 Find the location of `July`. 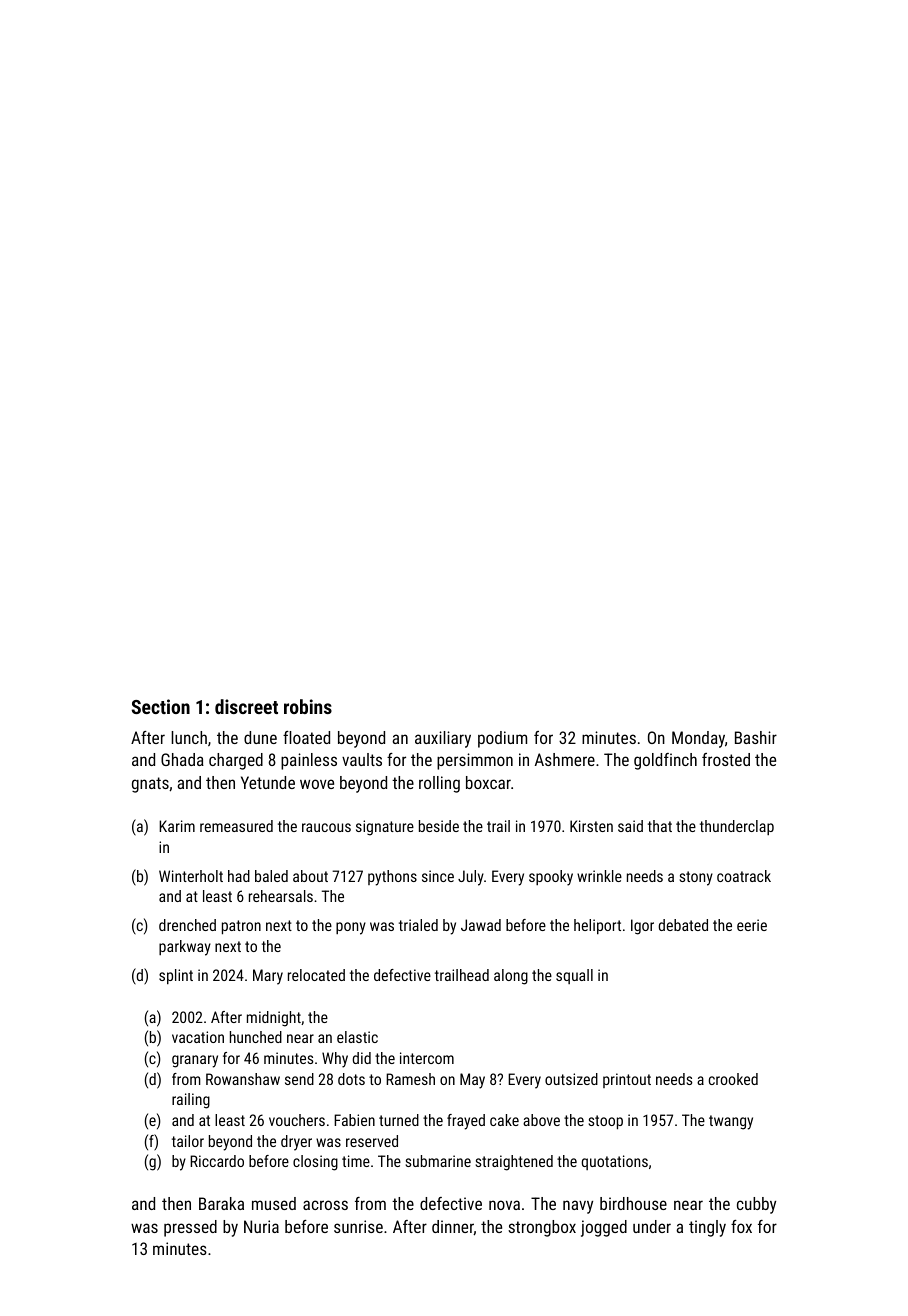

July is located at coordinates (471, 878).
